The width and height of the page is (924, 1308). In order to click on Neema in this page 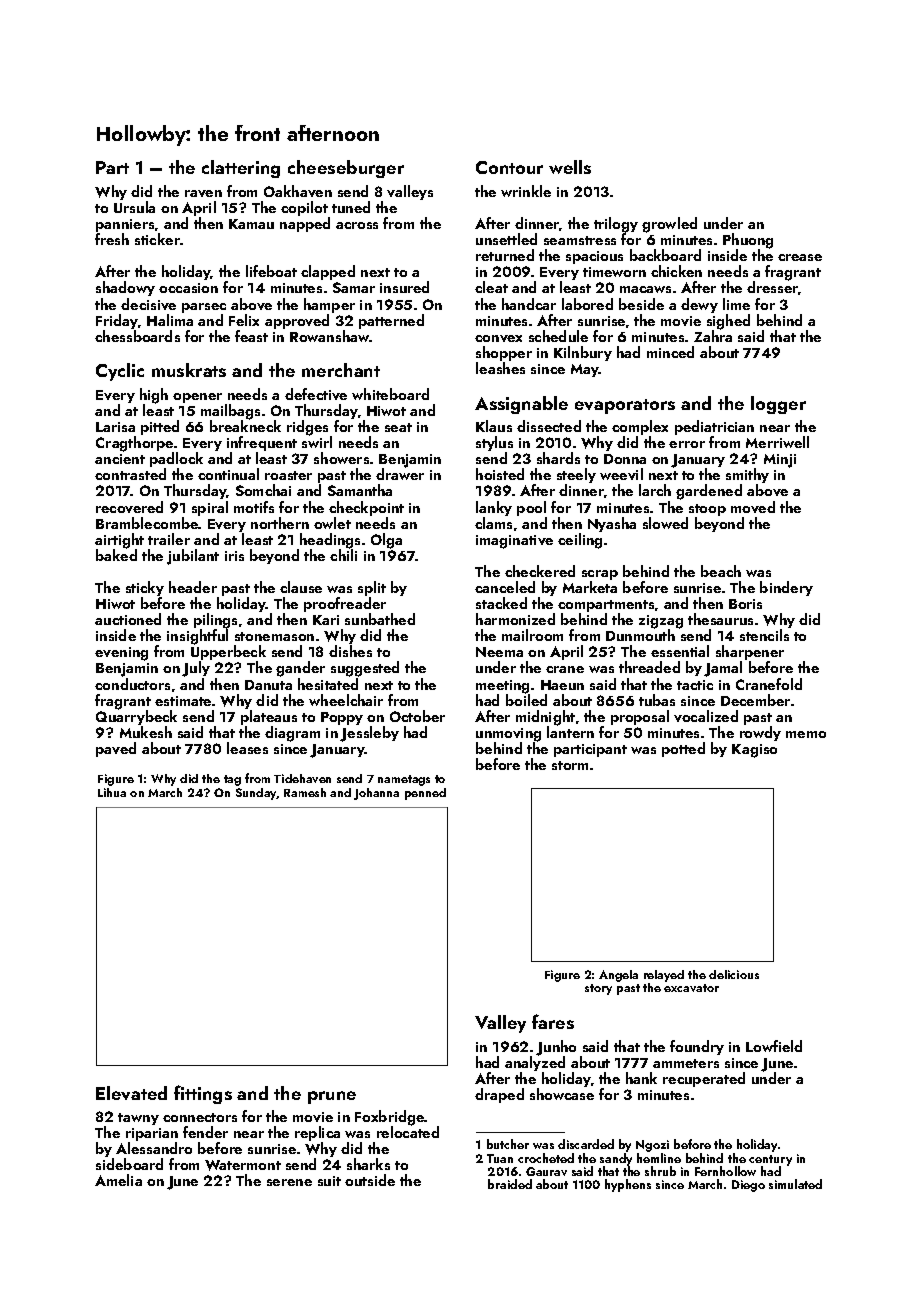, I will do `click(499, 652)`.
